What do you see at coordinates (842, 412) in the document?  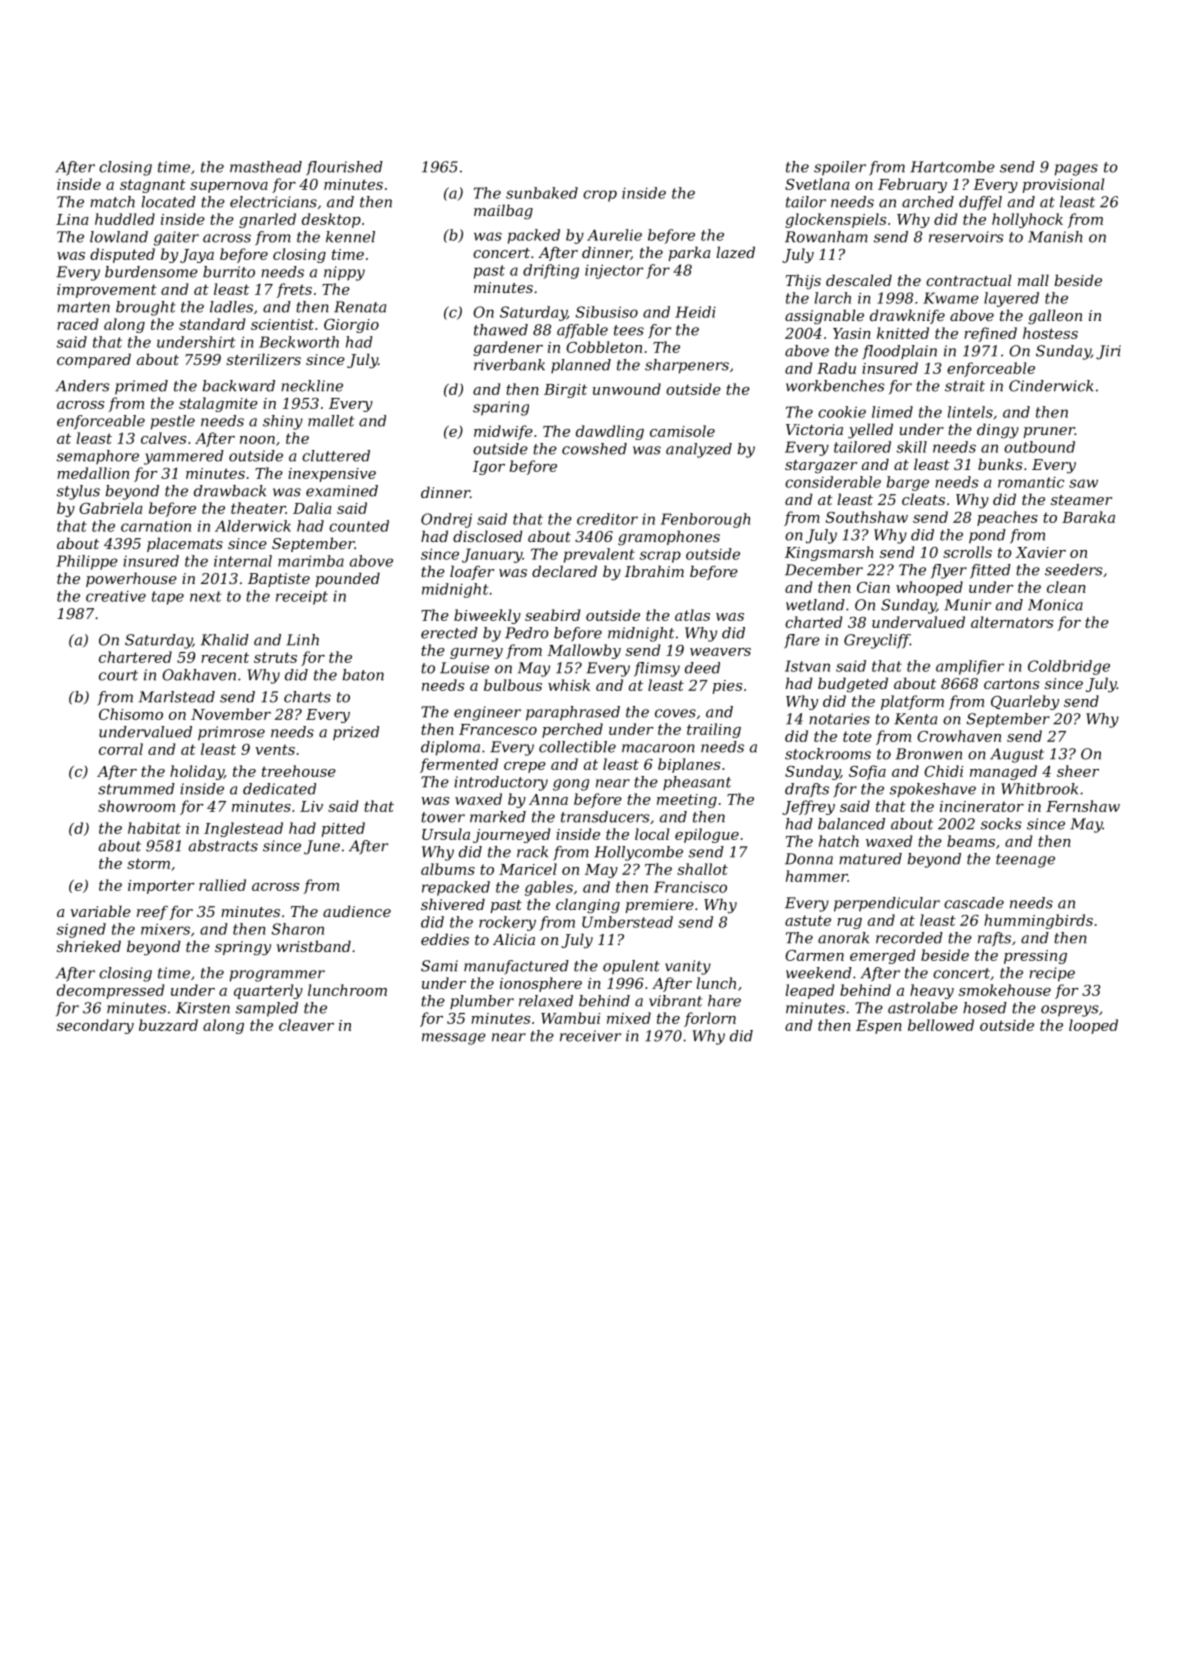 I see `cookie` at bounding box center [842, 412].
